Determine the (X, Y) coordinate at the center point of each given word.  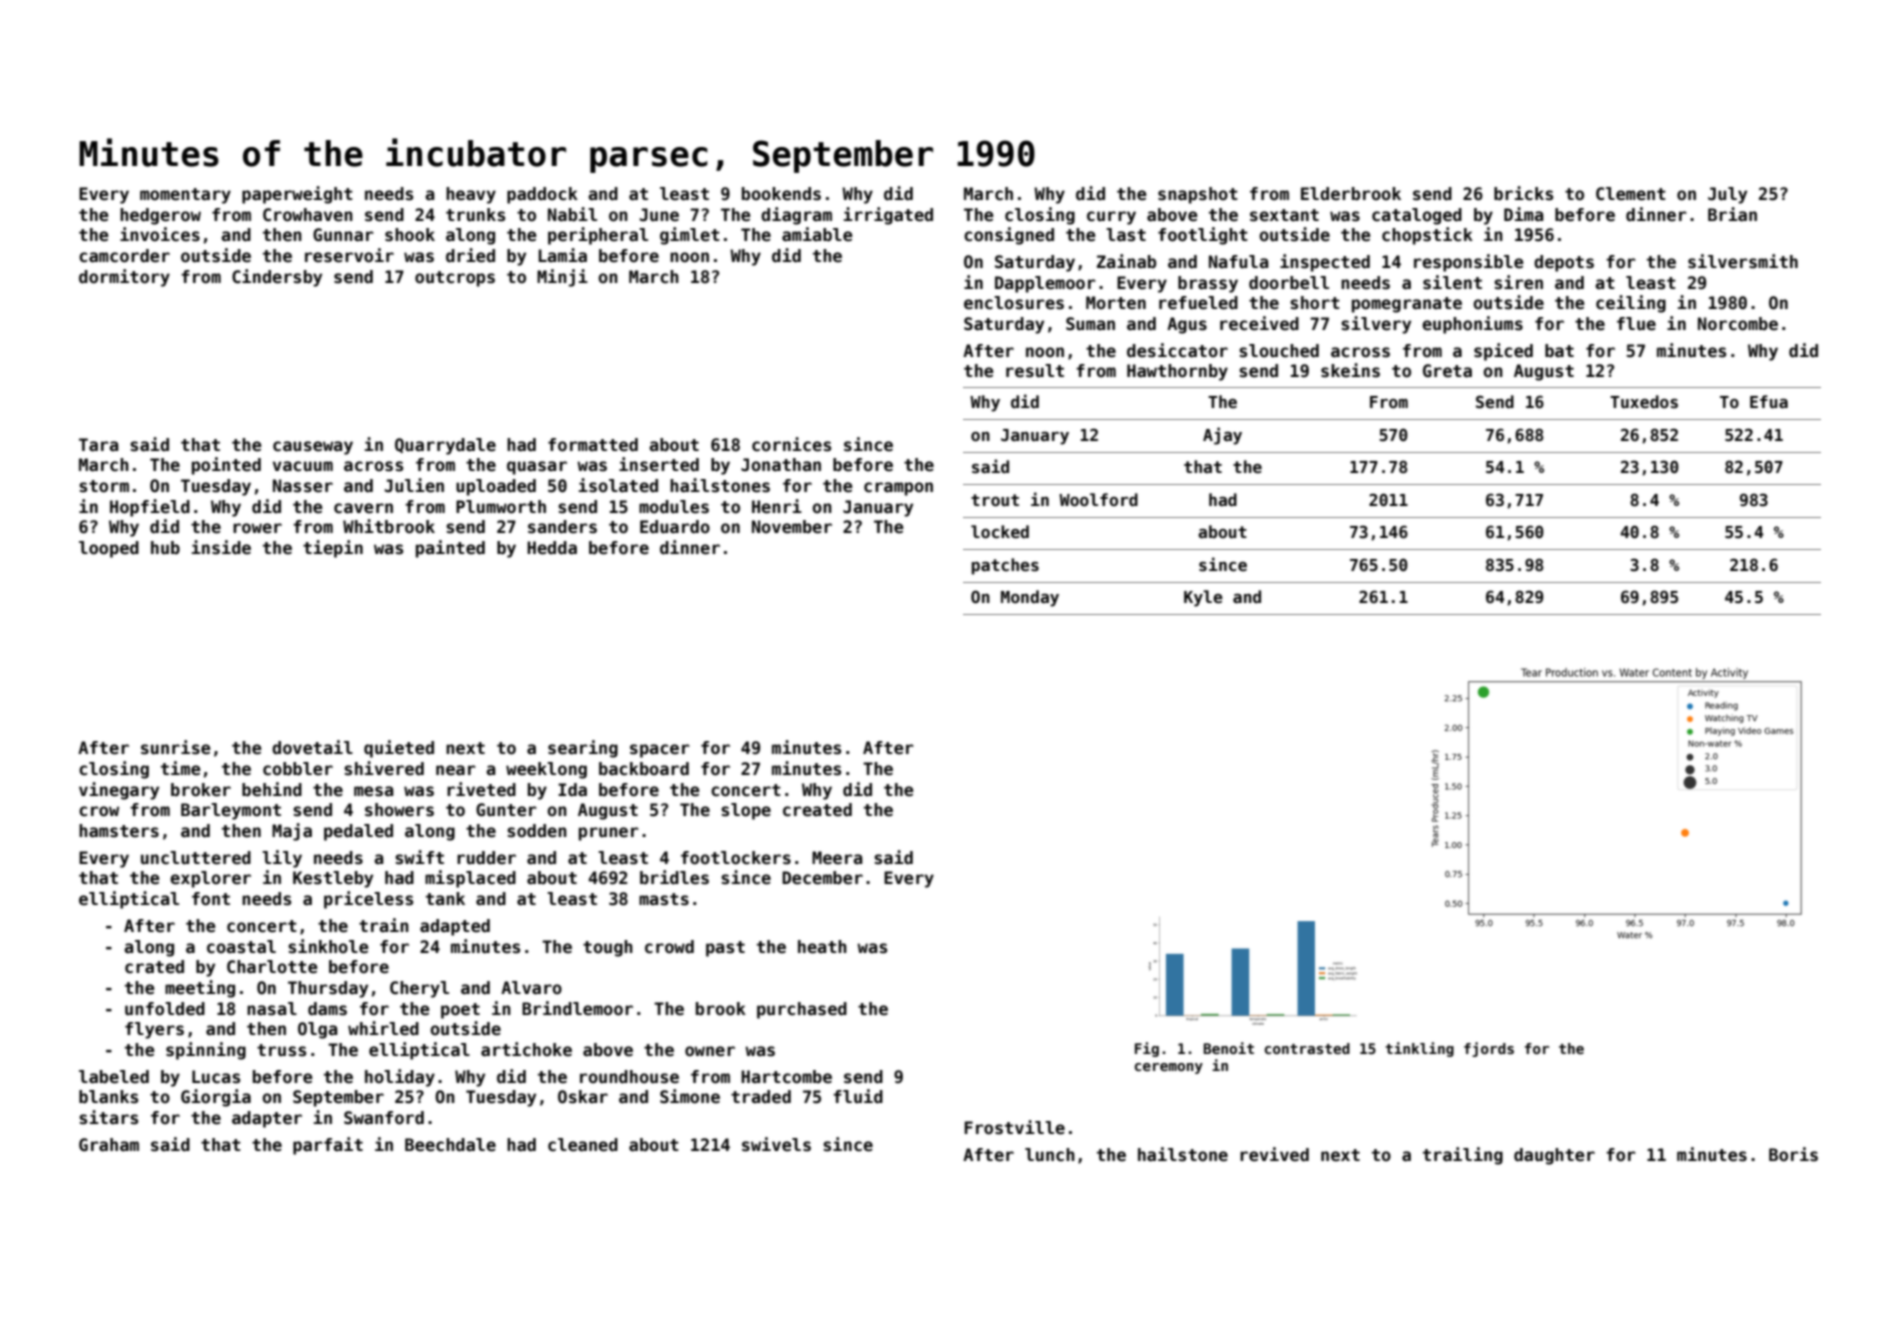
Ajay (1222, 436)
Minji (562, 278)
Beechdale (450, 1145)
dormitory (124, 278)
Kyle (1203, 598)
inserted (659, 464)
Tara (99, 445)
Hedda (552, 548)
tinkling (1419, 1049)
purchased (802, 1010)
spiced (1503, 352)
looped (109, 549)
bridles (674, 877)
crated (154, 967)
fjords (1489, 1049)
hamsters (119, 831)
